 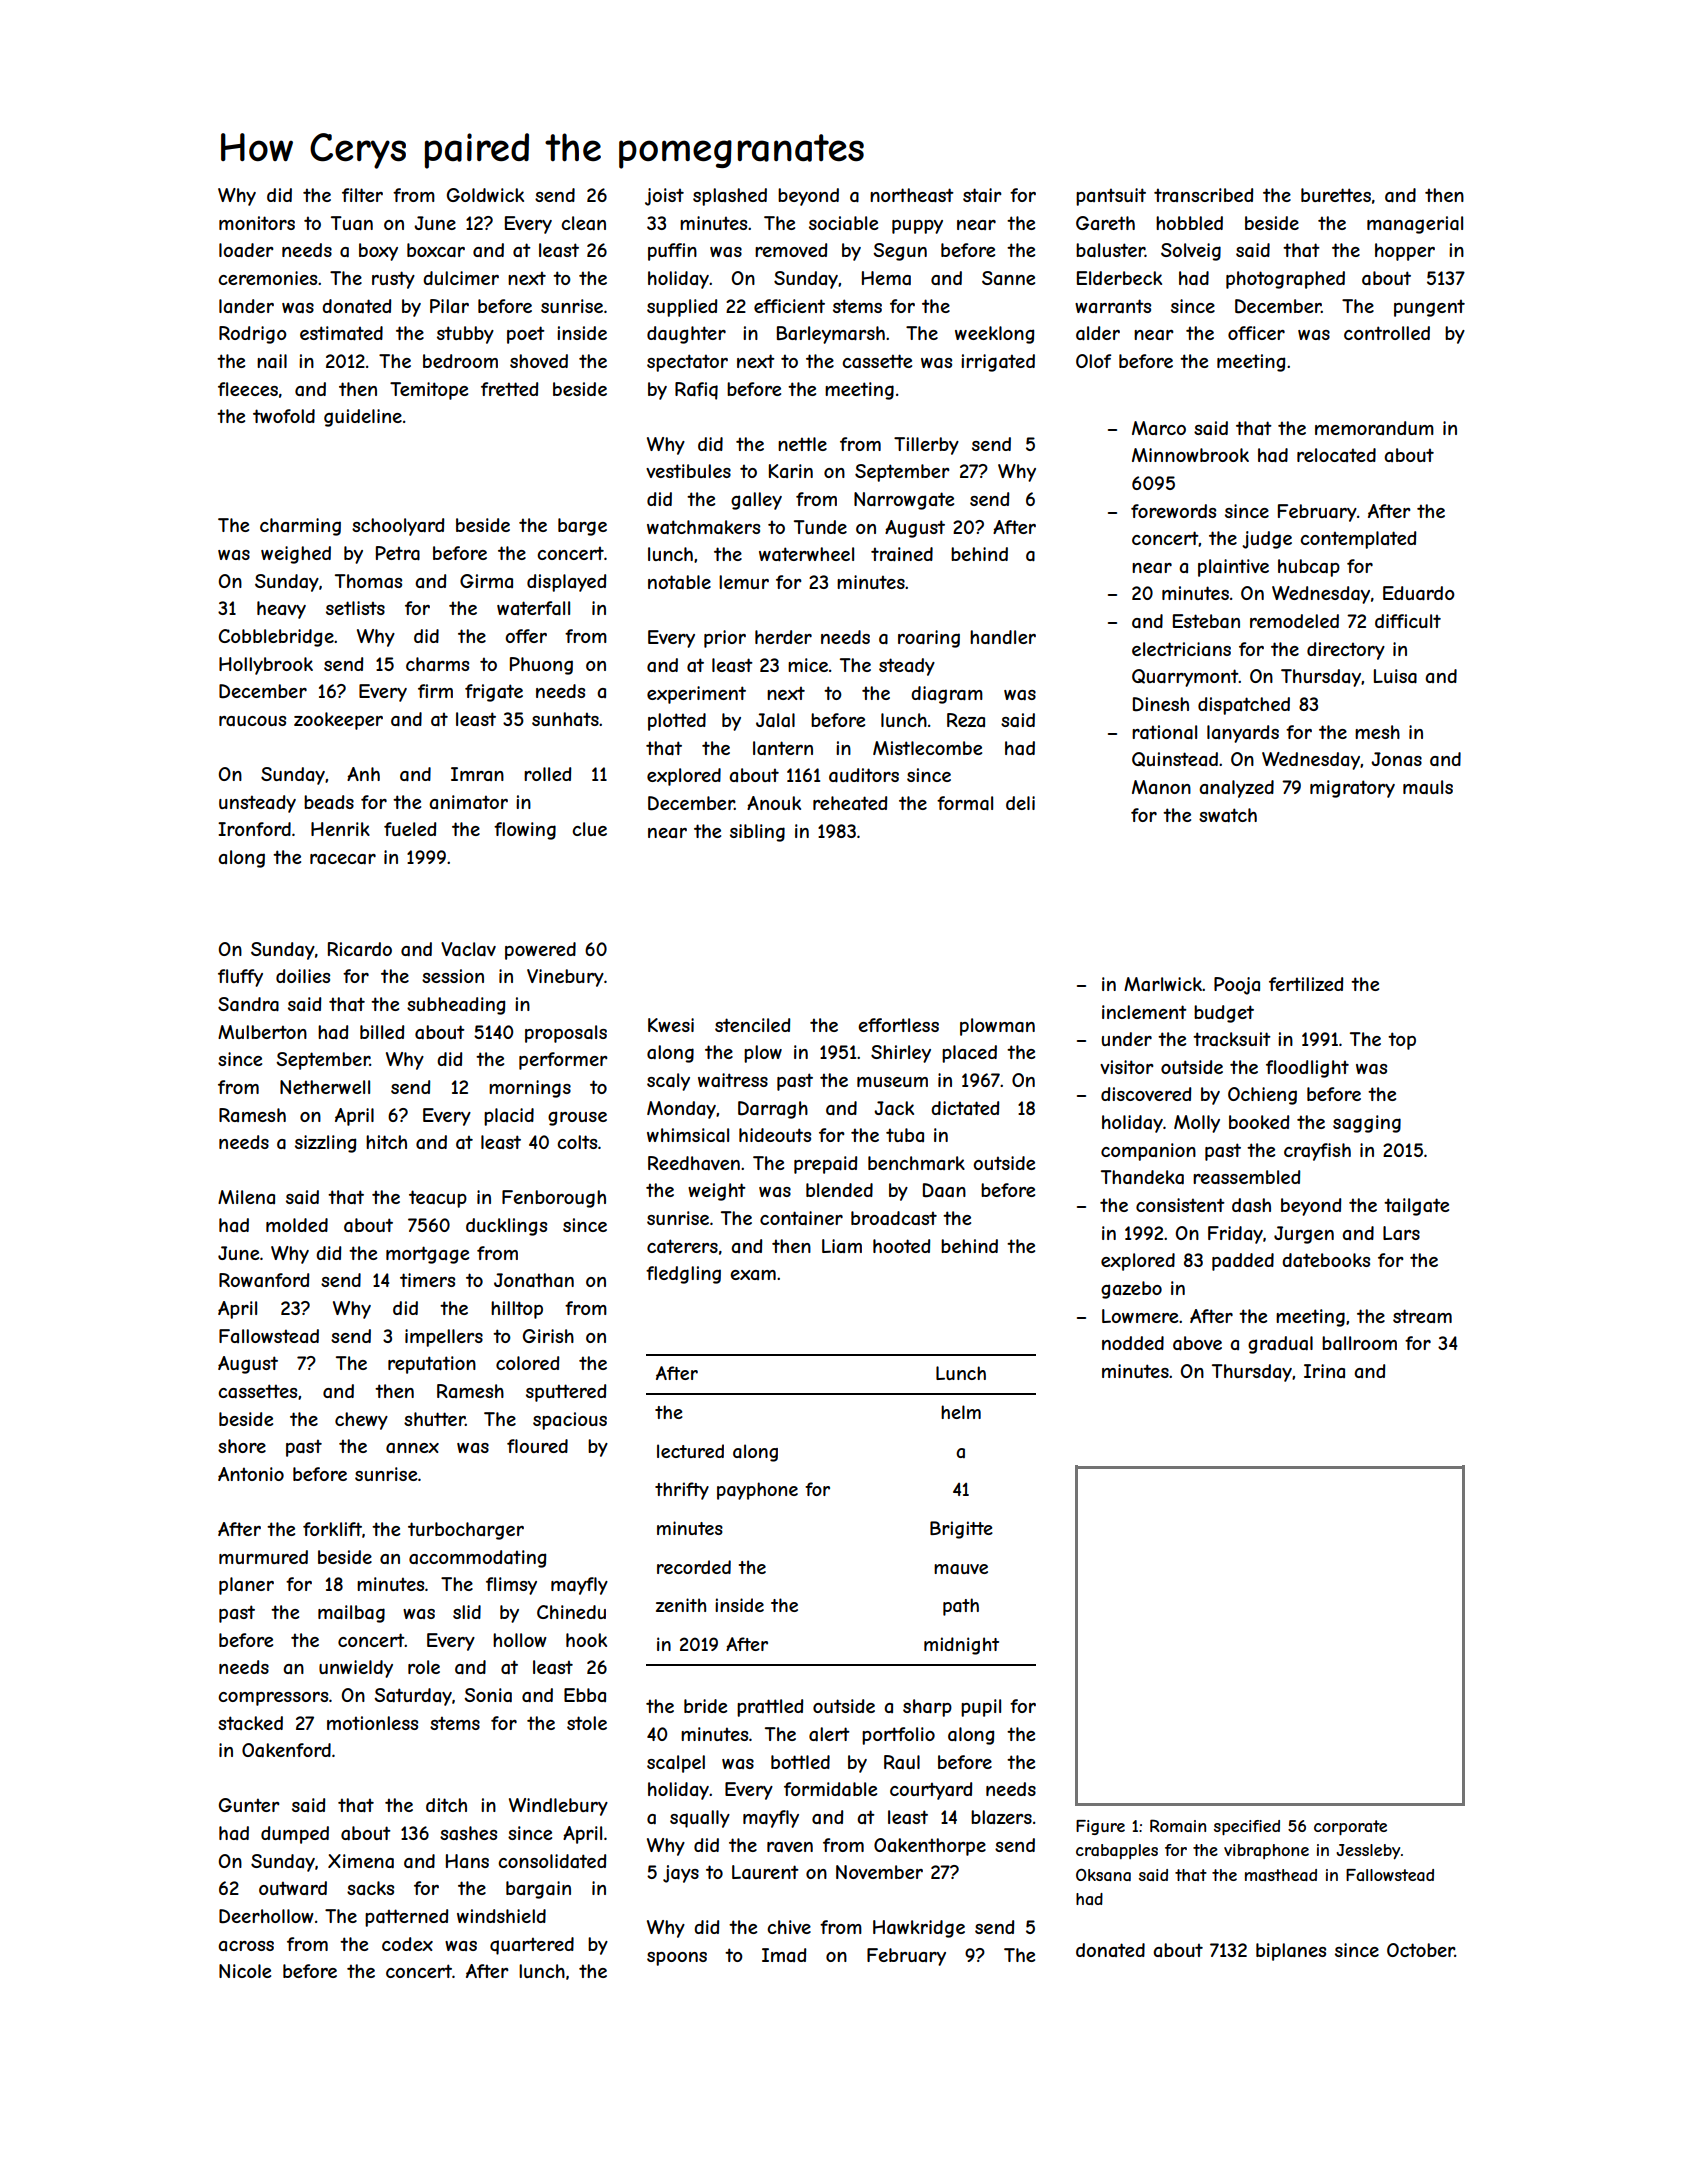 I want to click on Irina, so click(x=1324, y=1371).
